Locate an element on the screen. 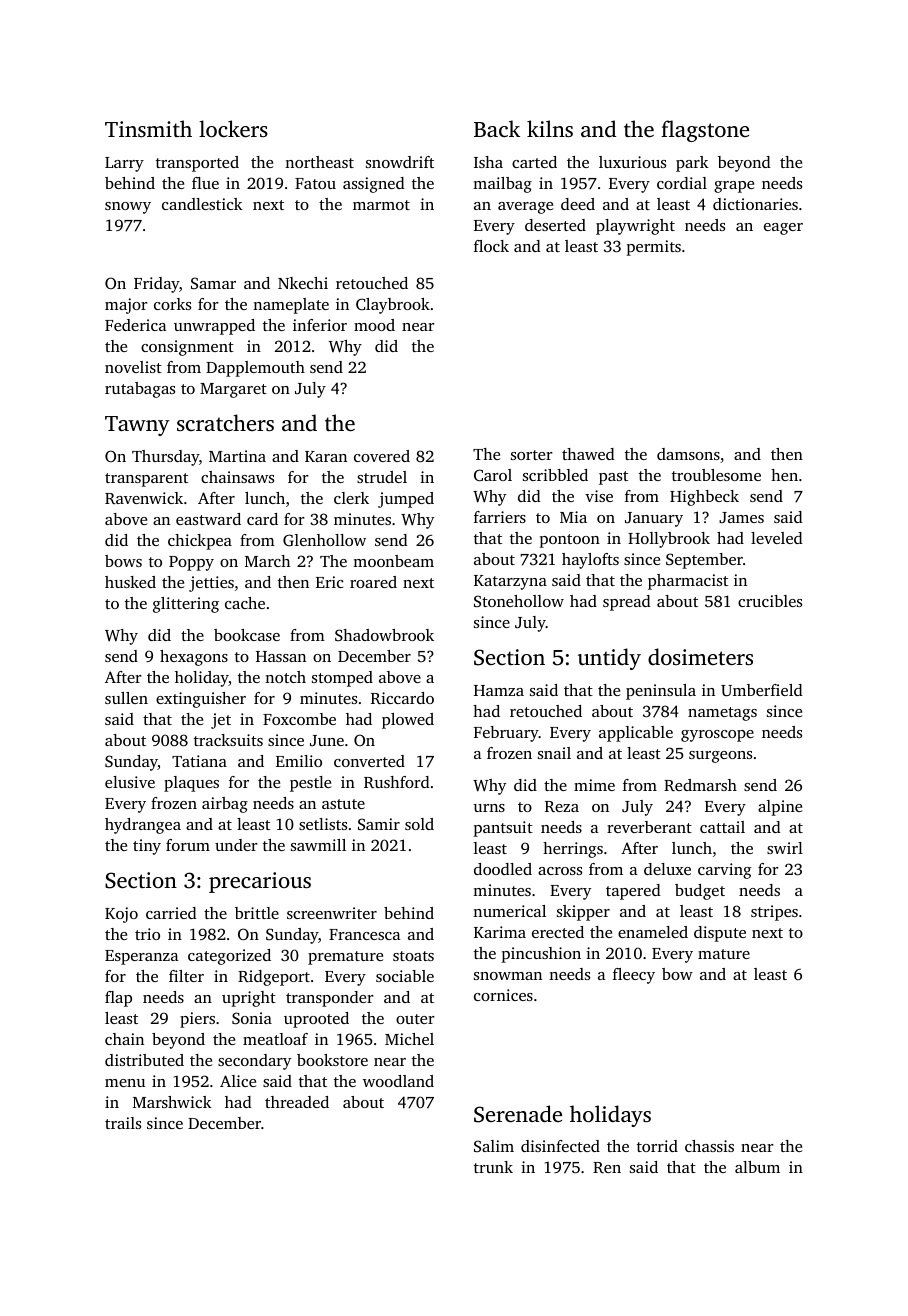  chickpea is located at coordinates (200, 542).
